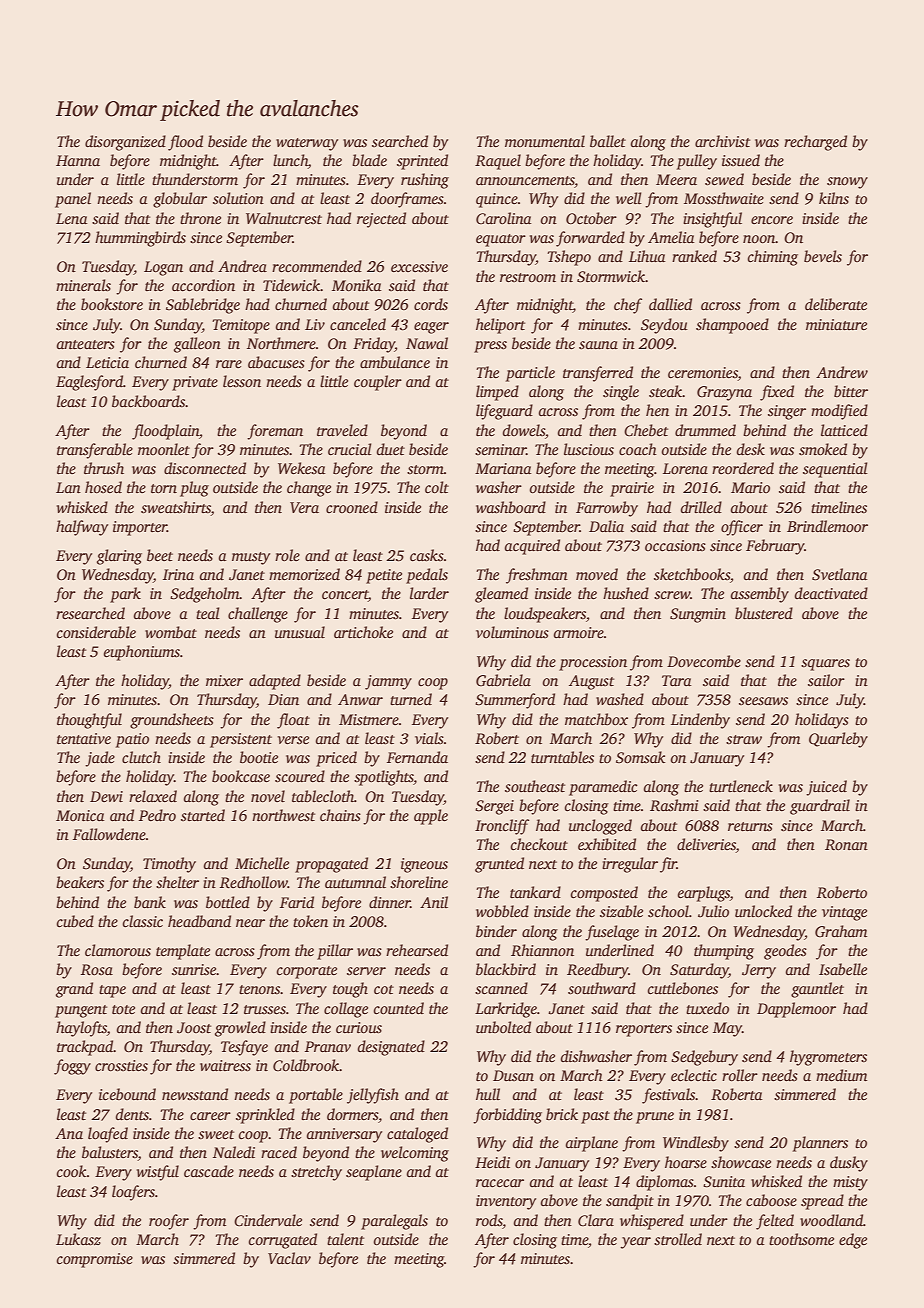 The image size is (924, 1308). What do you see at coordinates (685, 468) in the screenshot?
I see `Lorena` at bounding box center [685, 468].
